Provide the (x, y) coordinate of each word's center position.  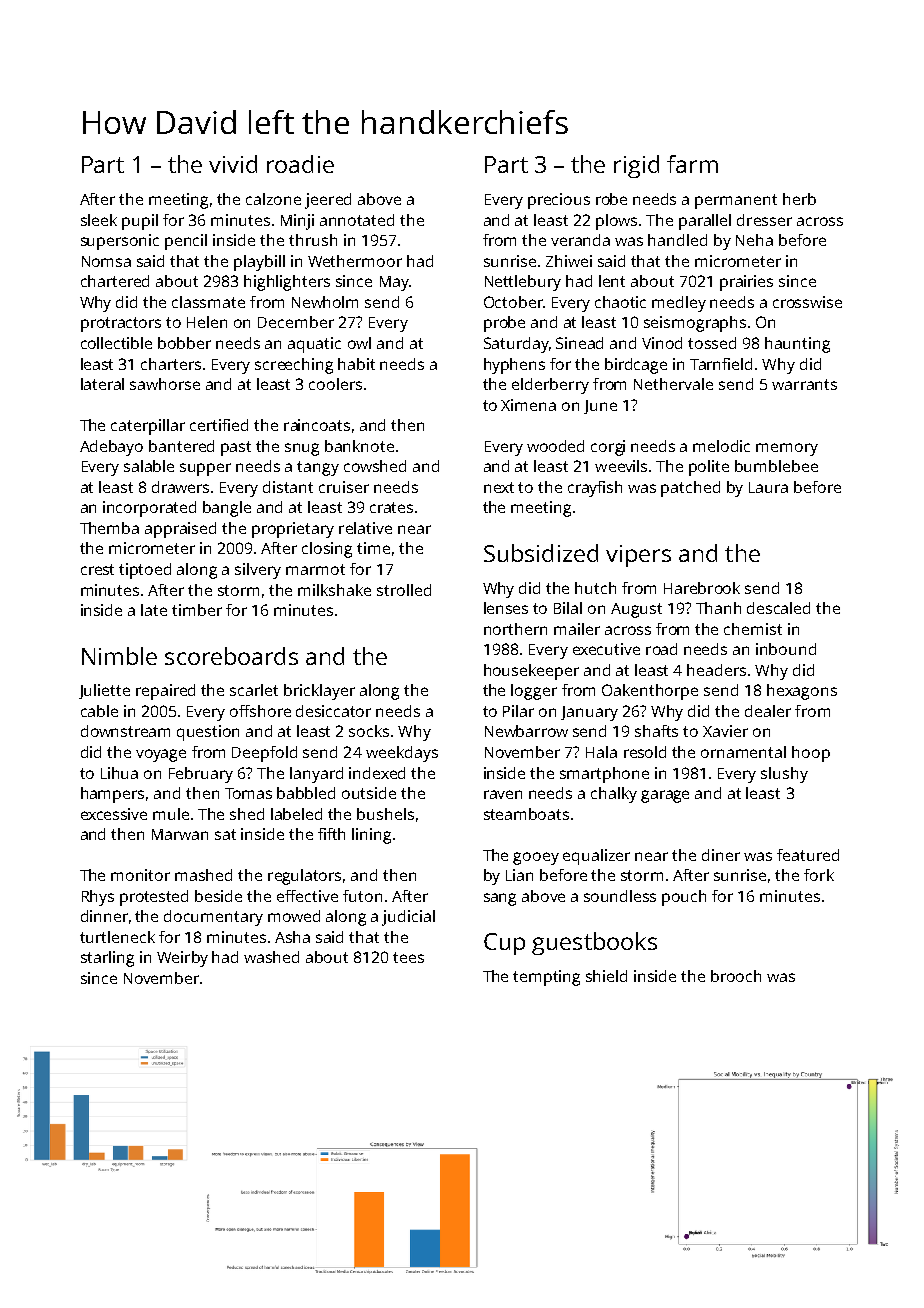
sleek (99, 220)
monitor (140, 875)
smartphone (604, 775)
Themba (109, 528)
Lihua (119, 773)
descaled (778, 608)
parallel (705, 222)
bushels (385, 814)
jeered (328, 201)
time (373, 548)
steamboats (526, 814)
